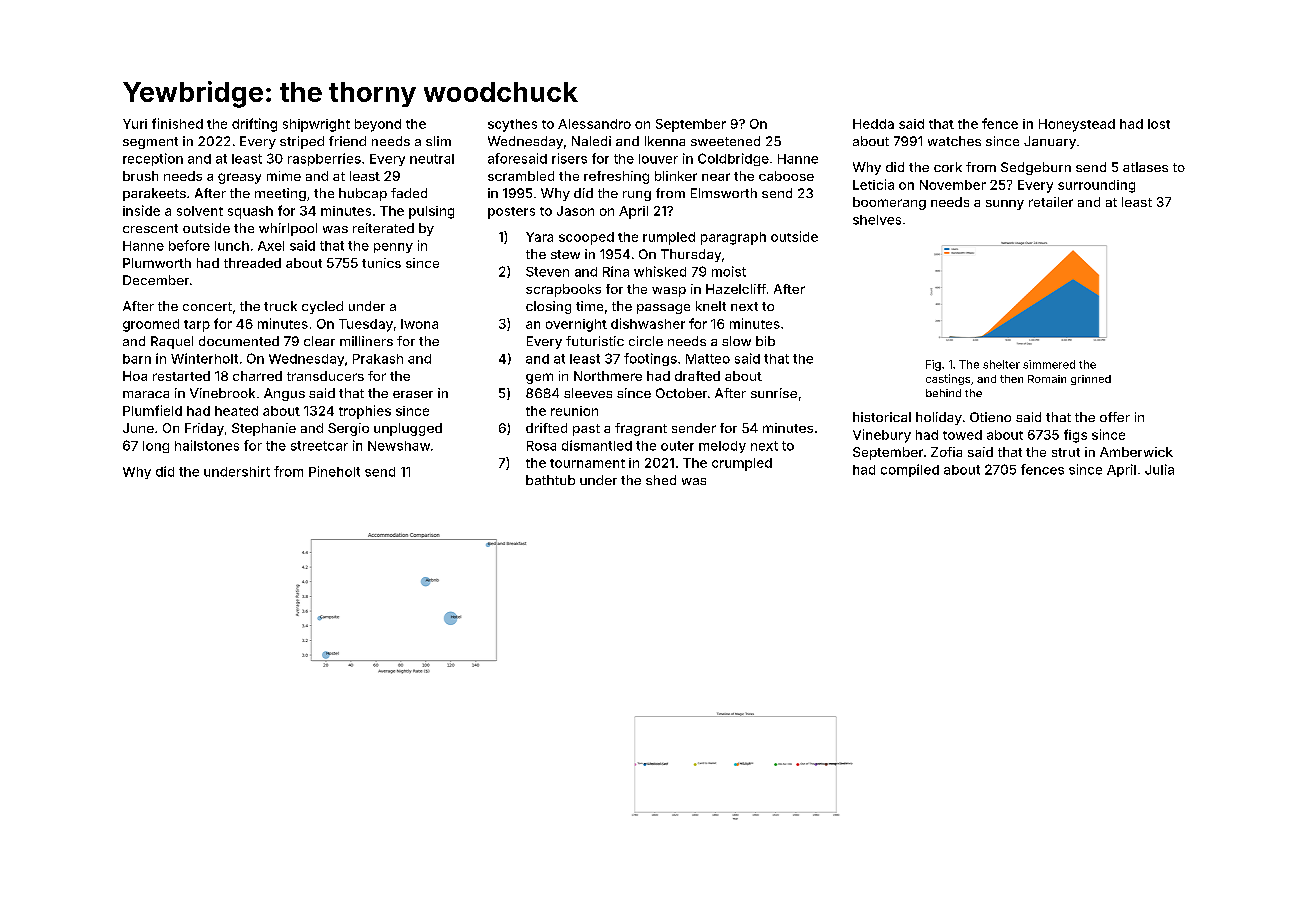  Describe the element at coordinates (1077, 125) in the page. I see `Honeystead` at that location.
